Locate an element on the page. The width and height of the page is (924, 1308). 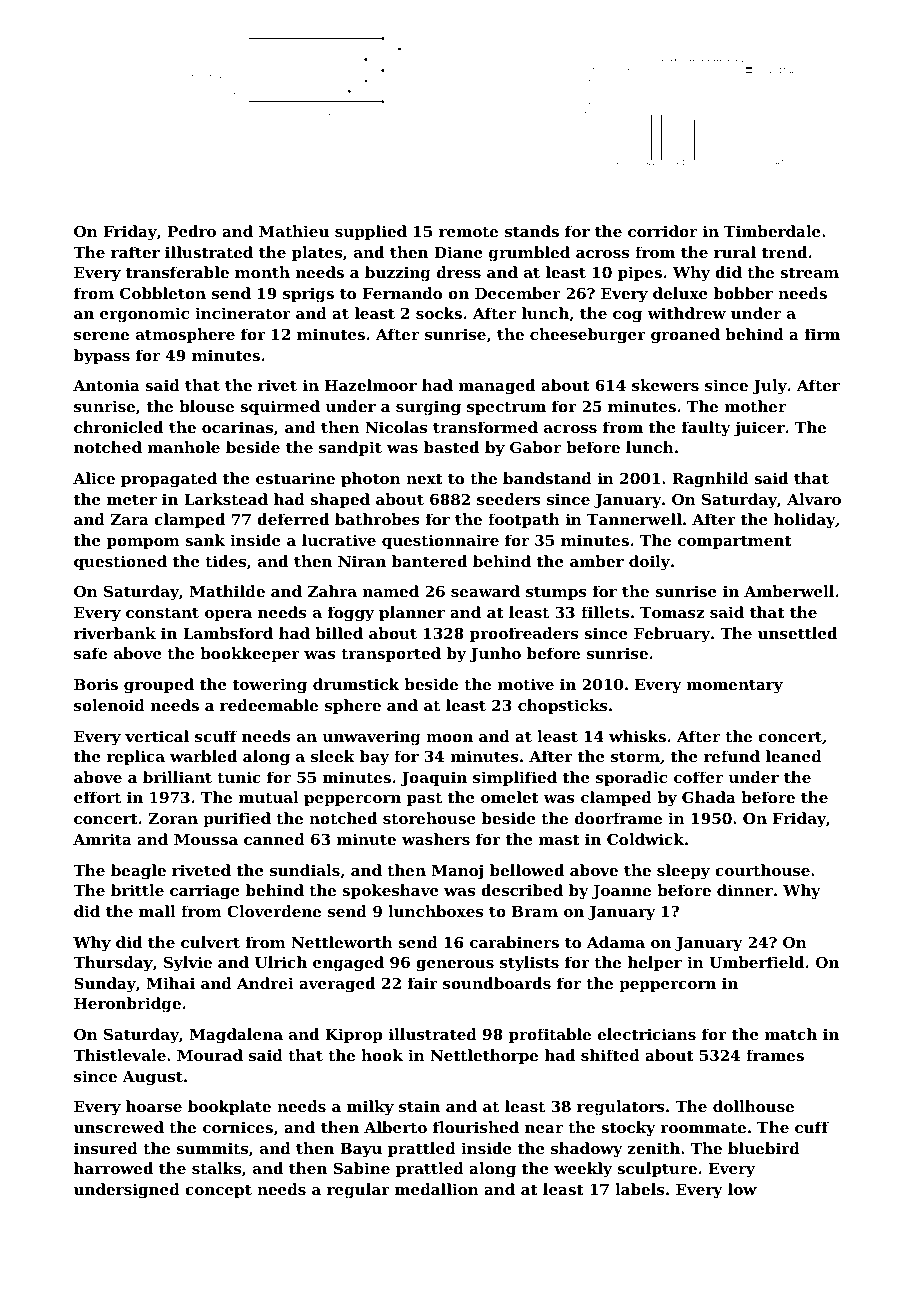
holiday is located at coordinates (804, 521).
